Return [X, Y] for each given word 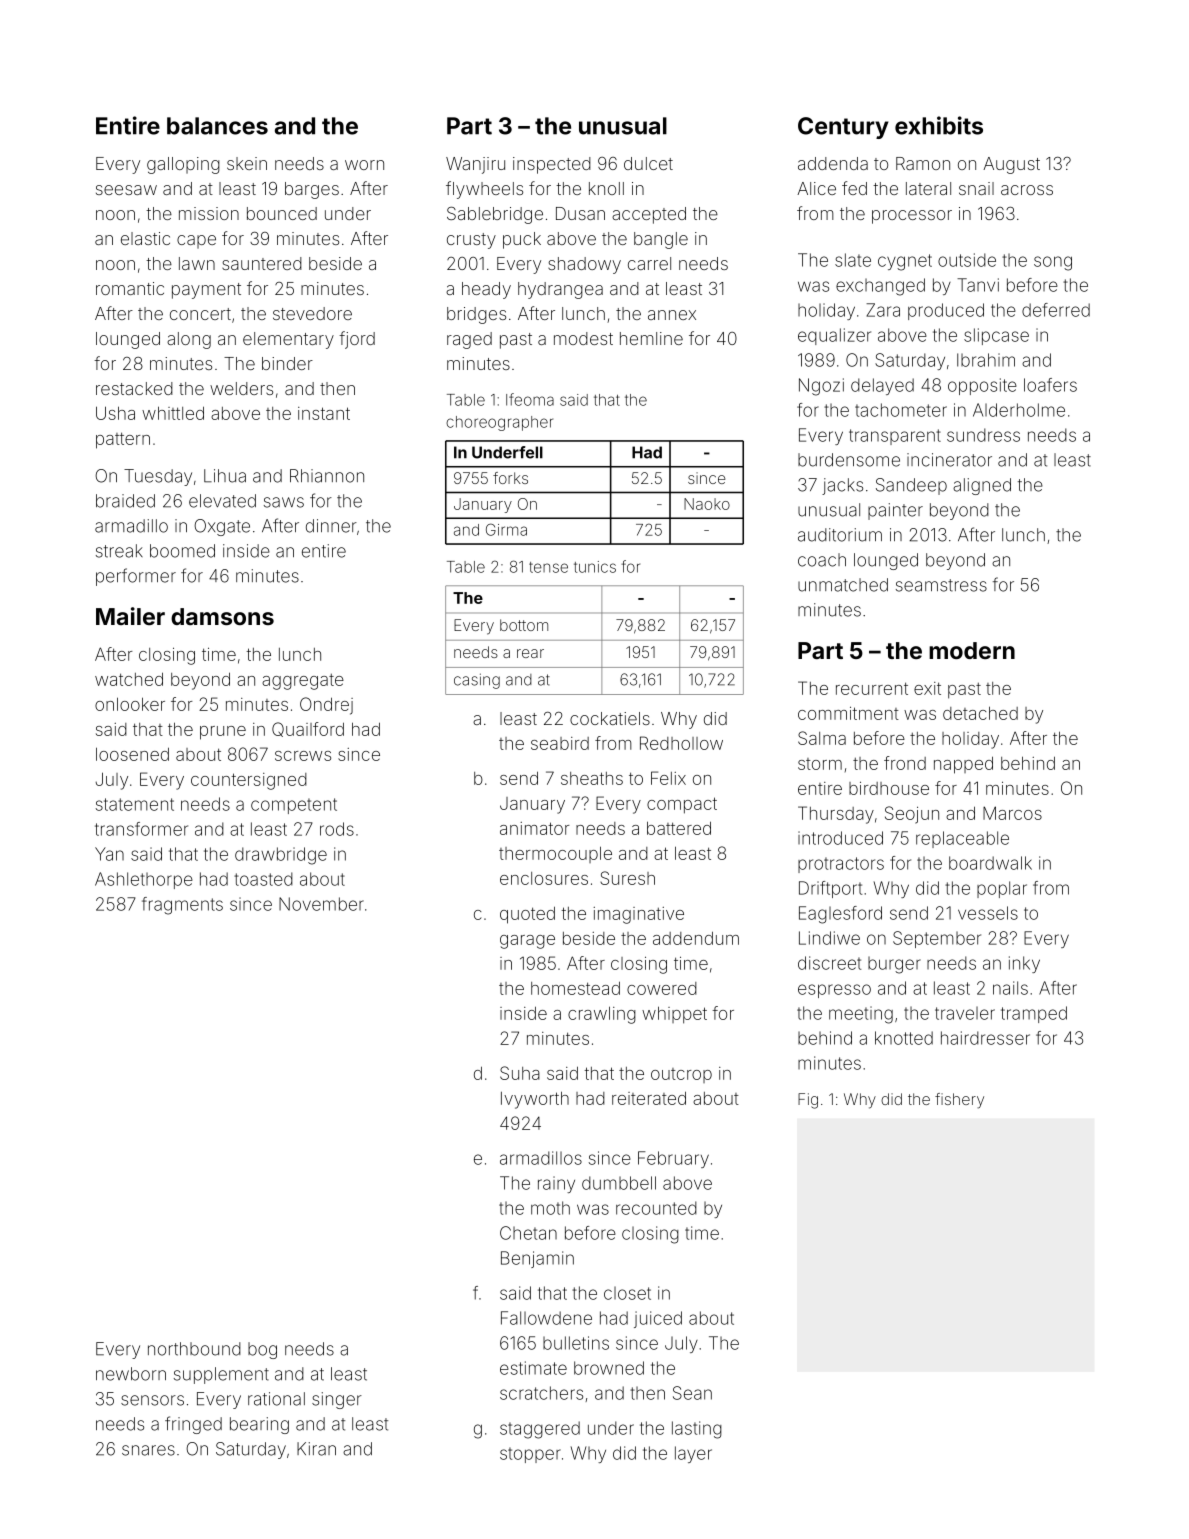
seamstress [941, 585]
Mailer [130, 616]
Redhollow [681, 743]
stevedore [312, 313]
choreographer [499, 423]
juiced [658, 1319]
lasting [697, 1430]
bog [262, 1350]
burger [894, 965]
